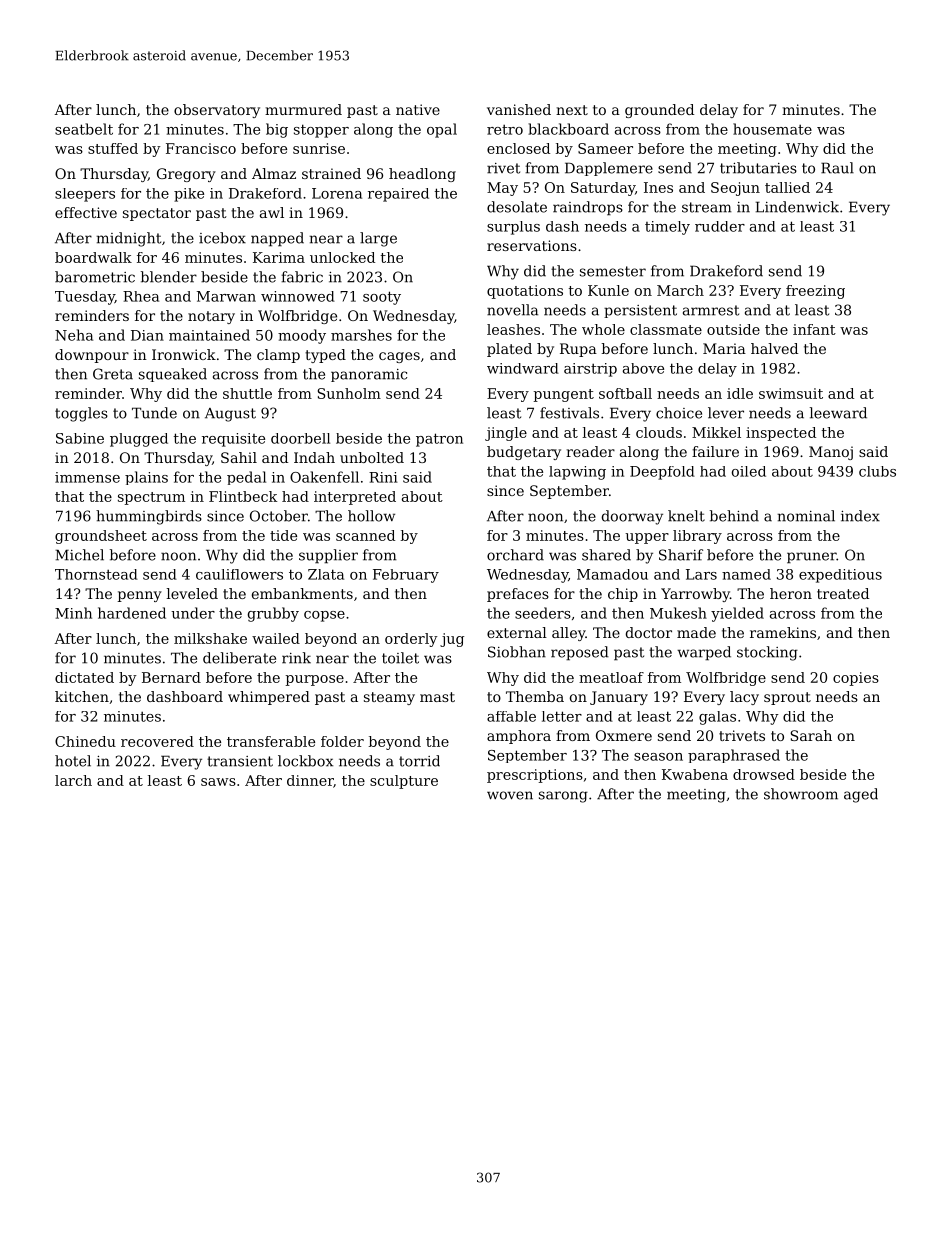 This screenshot has height=1233, width=952. I want to click on aged, so click(861, 795).
